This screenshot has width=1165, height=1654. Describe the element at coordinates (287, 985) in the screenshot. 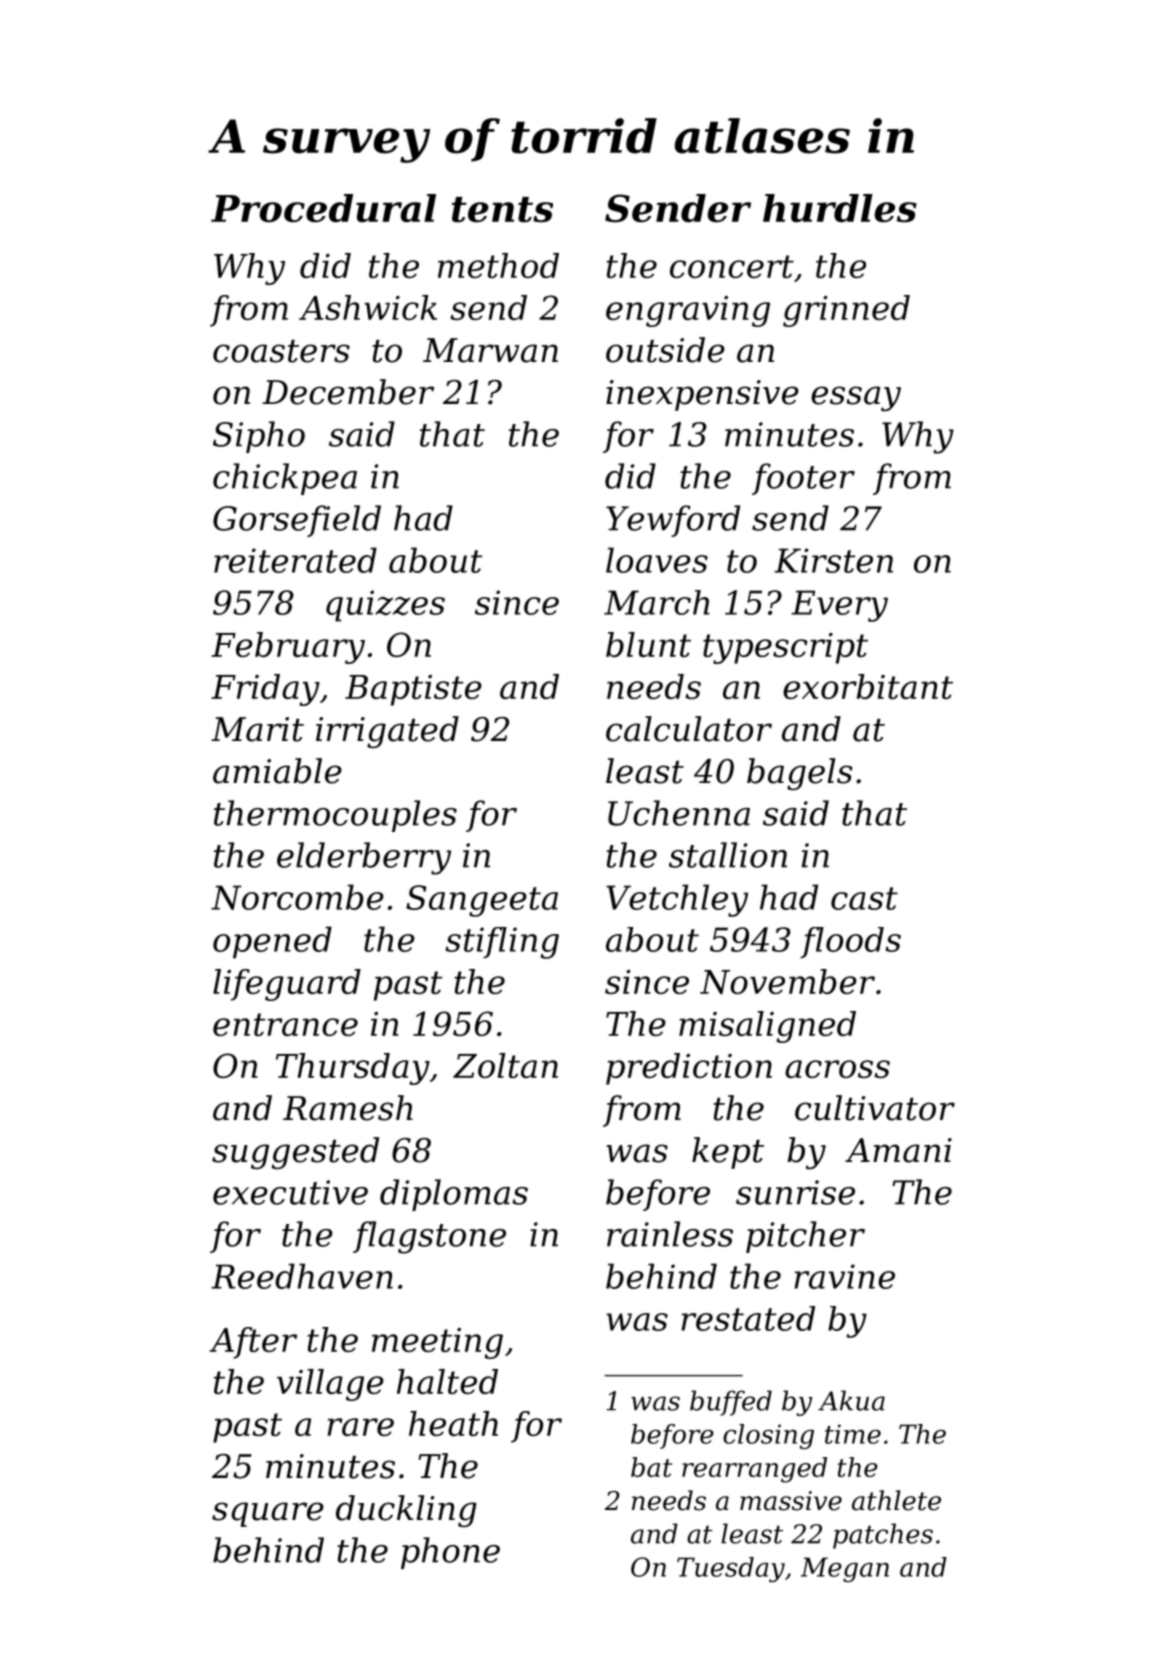

I see `lifeguard` at that location.
